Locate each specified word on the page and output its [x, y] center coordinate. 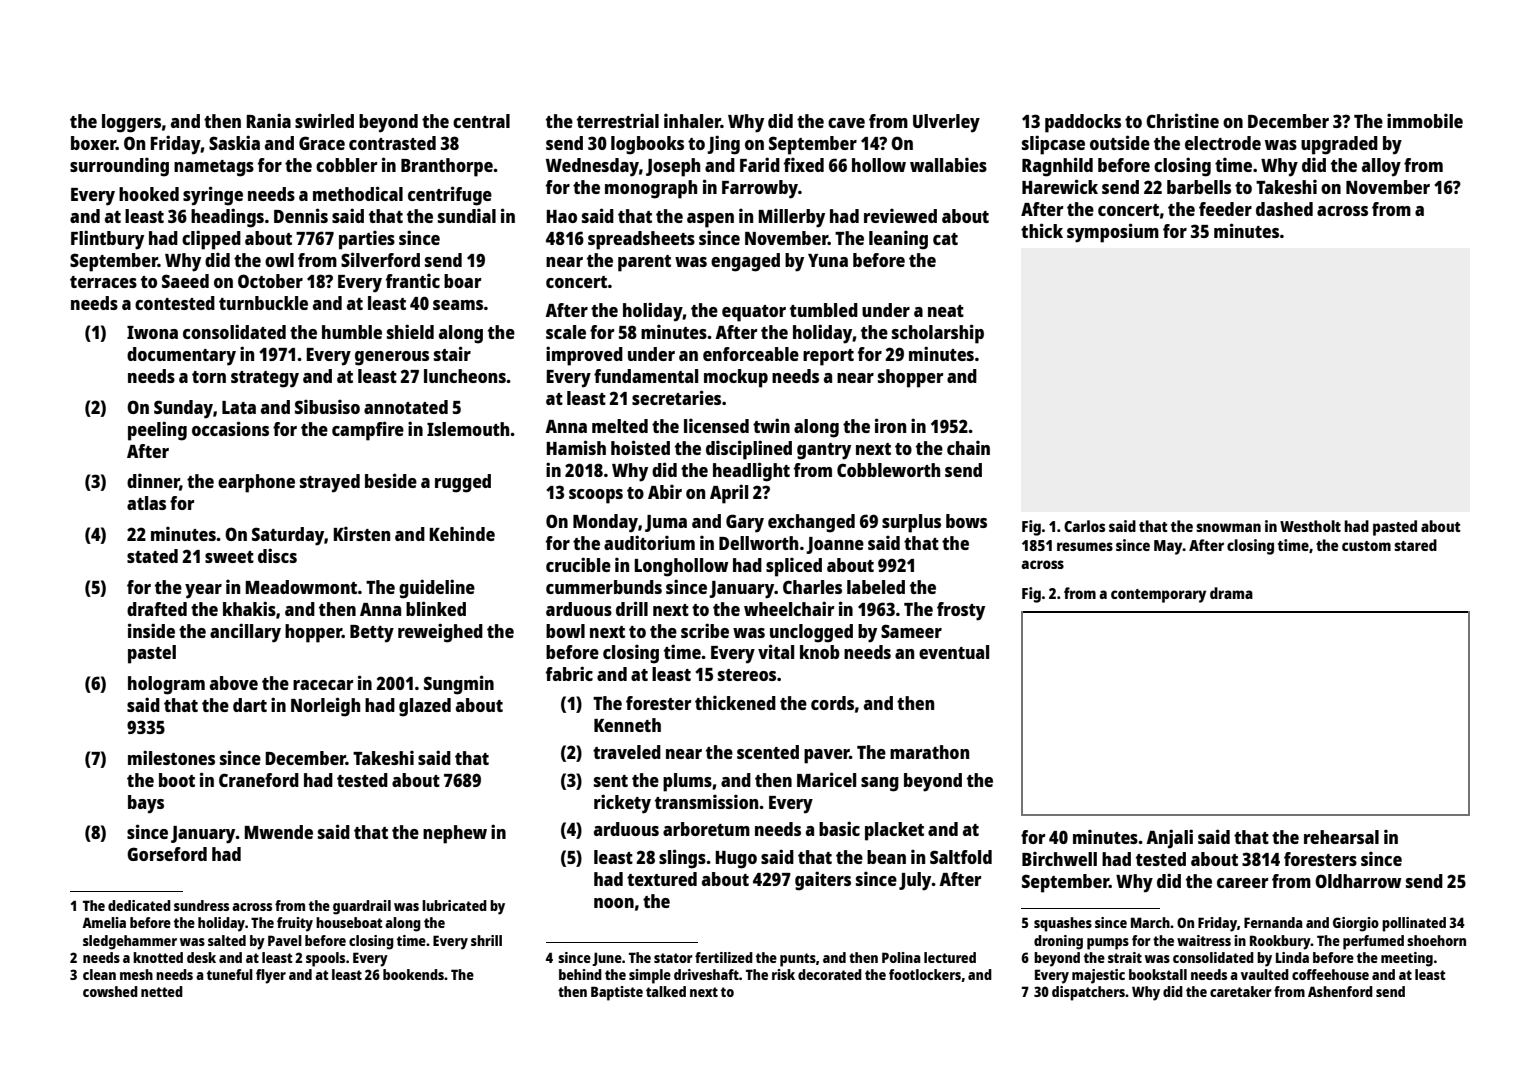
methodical [358, 193]
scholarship [938, 334]
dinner [153, 482]
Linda [1292, 957]
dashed [1284, 209]
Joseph [673, 167]
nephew [455, 834]
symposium [1113, 233]
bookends [413, 974]
